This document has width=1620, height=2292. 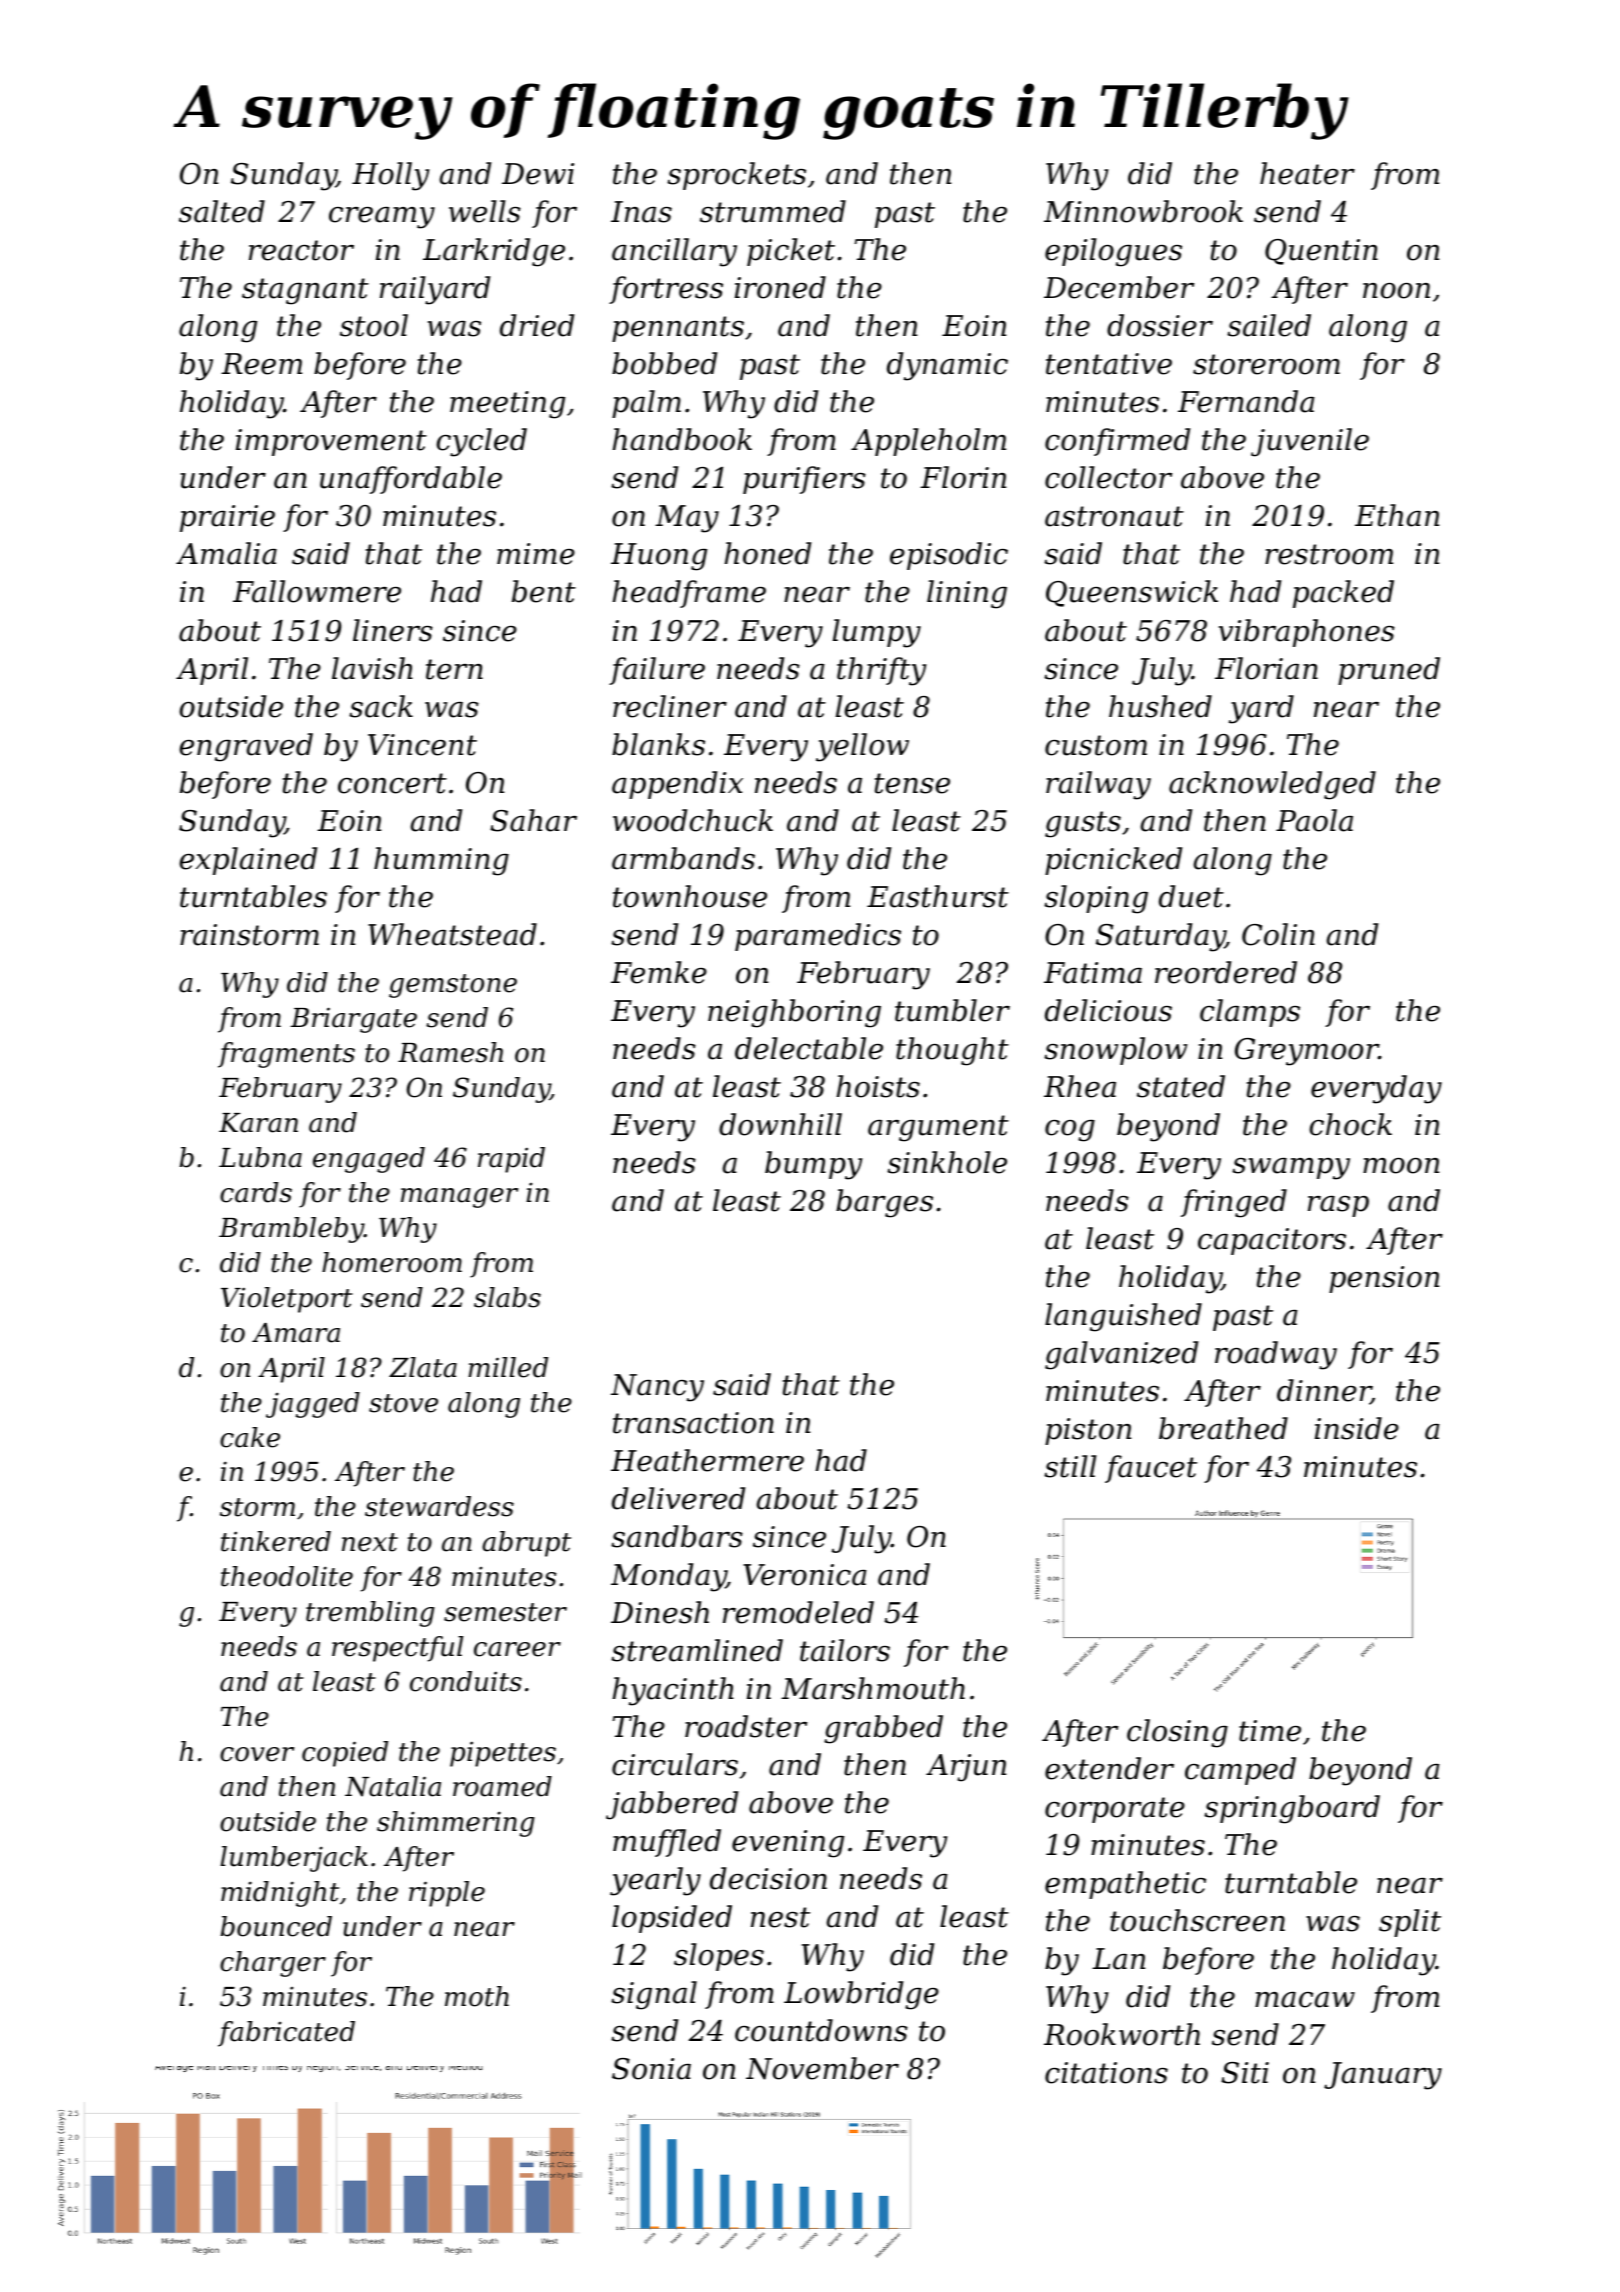 What do you see at coordinates (693, 1423) in the document?
I see `transaction` at bounding box center [693, 1423].
